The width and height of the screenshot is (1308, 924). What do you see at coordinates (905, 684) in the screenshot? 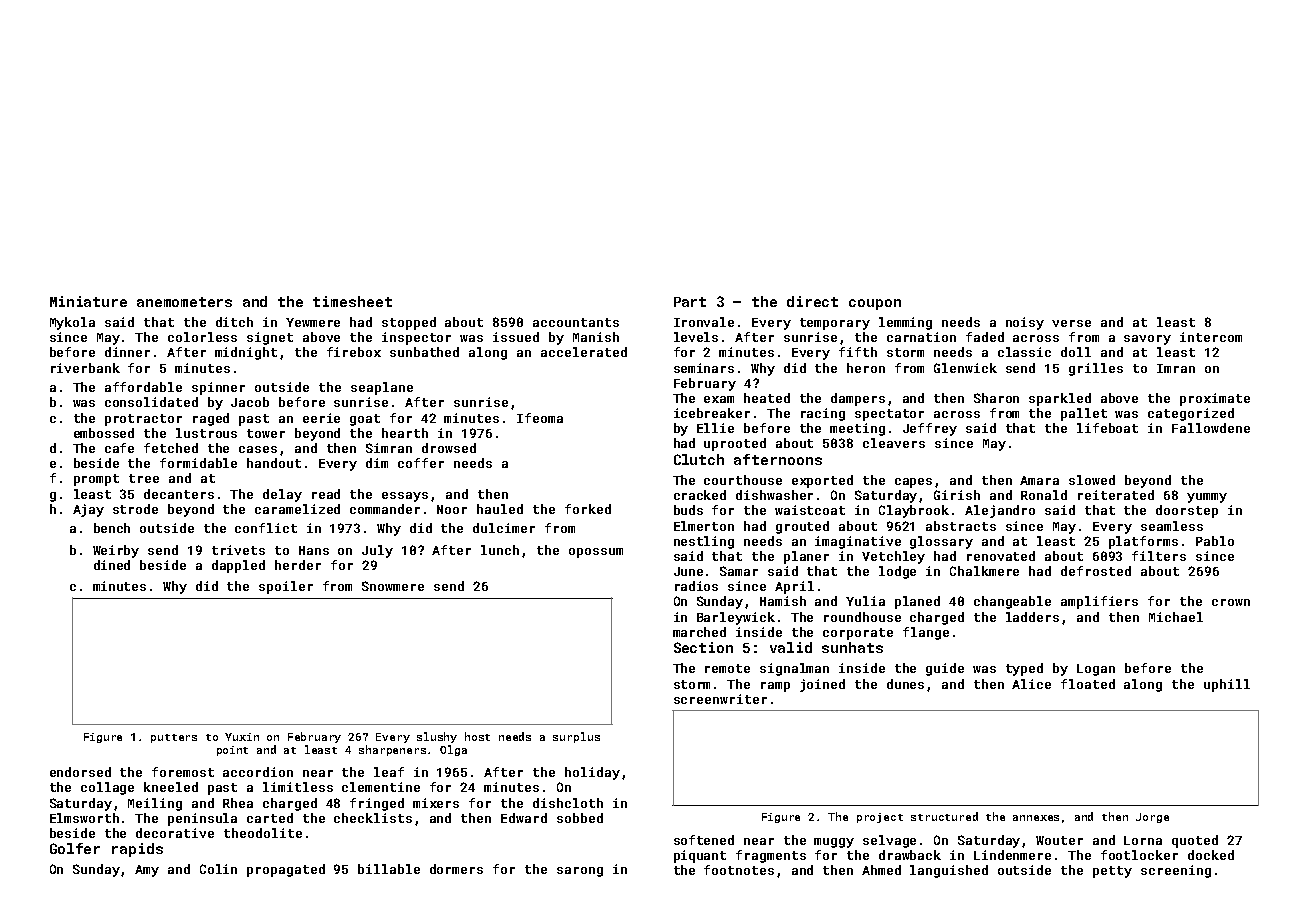
I see `dunes` at bounding box center [905, 684].
